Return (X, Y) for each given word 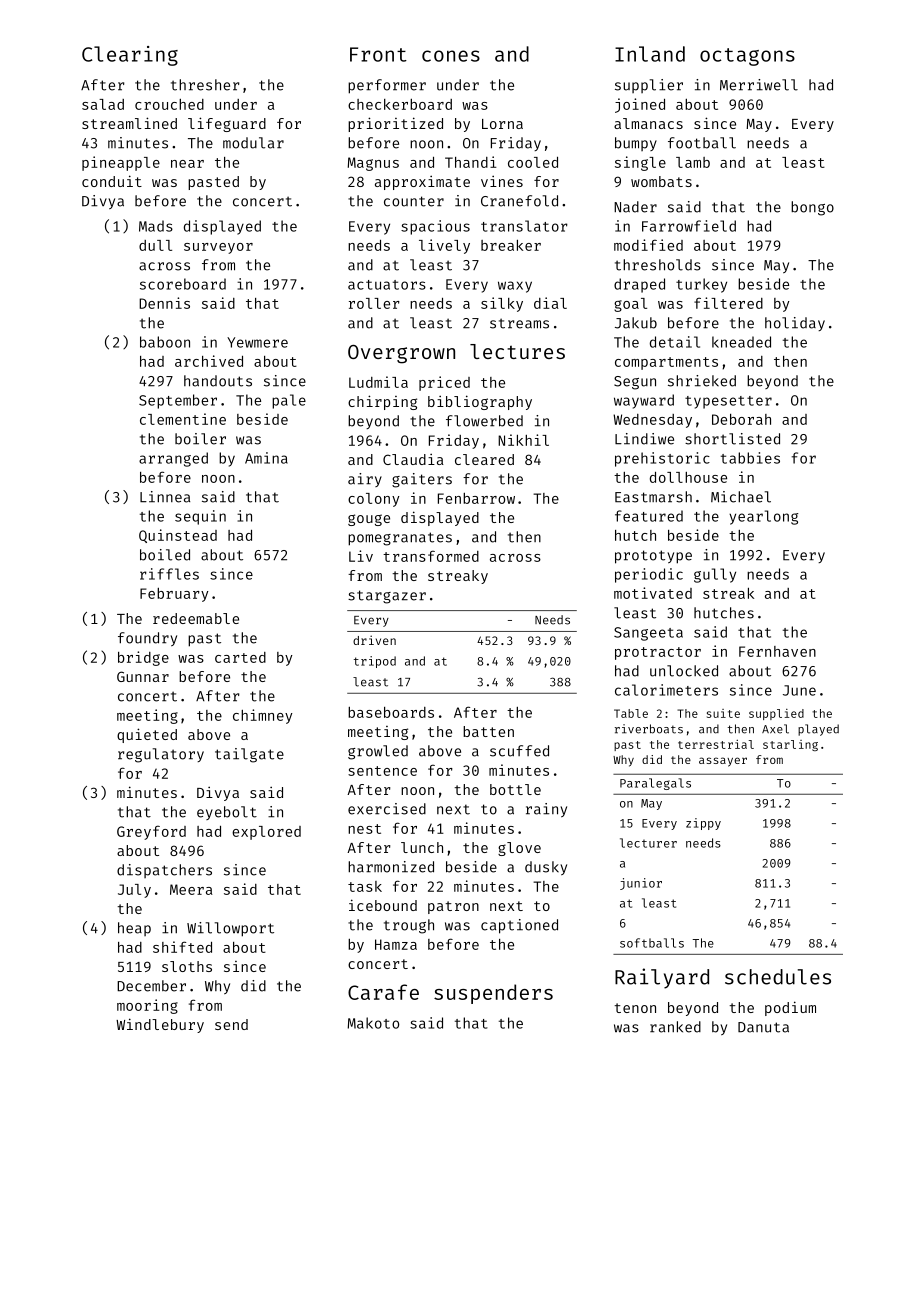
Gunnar (143, 676)
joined (640, 105)
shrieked (702, 381)
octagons (747, 57)
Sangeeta (648, 634)
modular (253, 143)
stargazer (387, 597)
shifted (182, 947)
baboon (165, 342)
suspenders (493, 994)
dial (550, 303)
